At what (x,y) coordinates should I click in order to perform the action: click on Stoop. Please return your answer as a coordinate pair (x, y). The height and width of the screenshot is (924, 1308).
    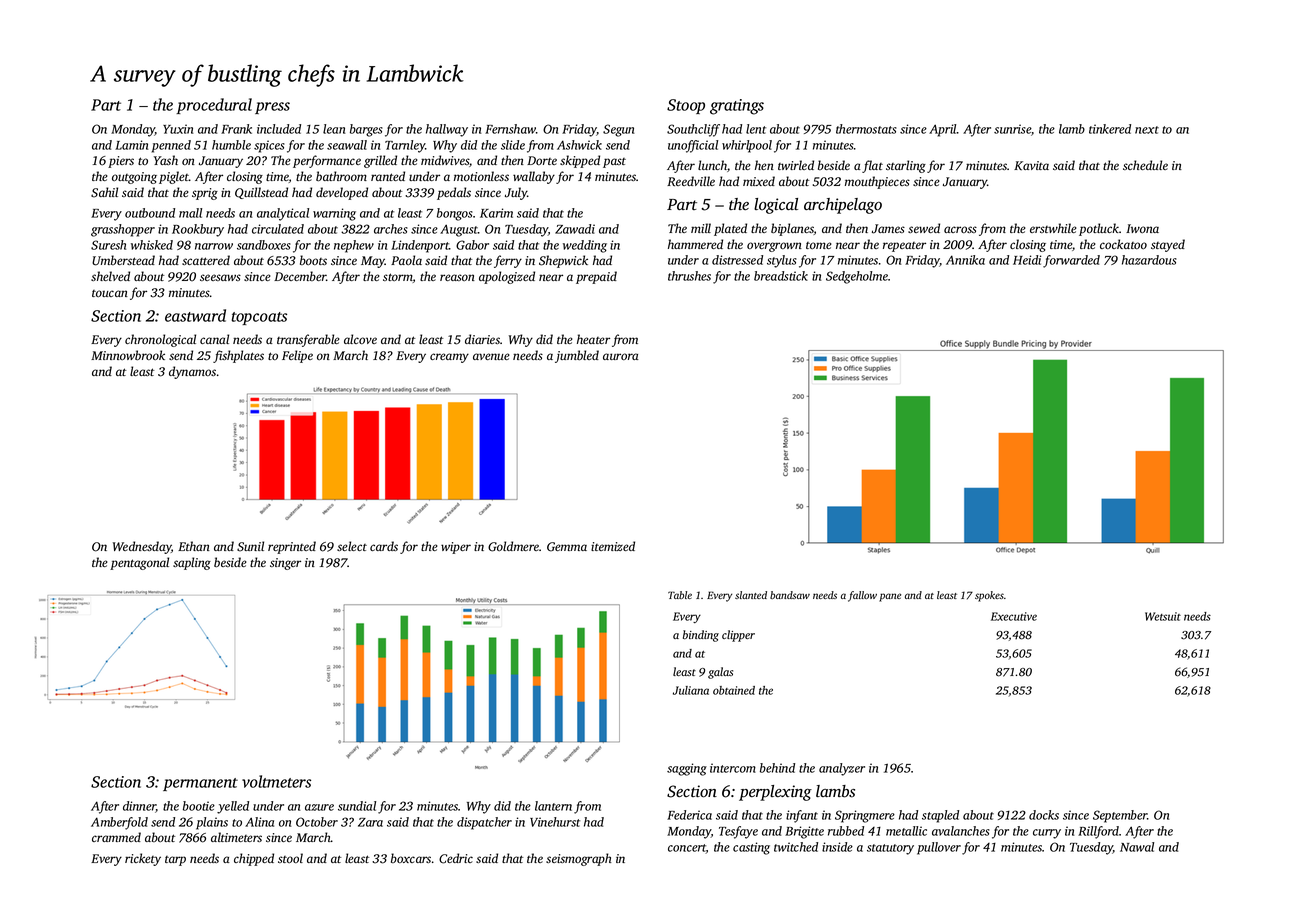
    Looking at the image, I should click on (686, 106).
